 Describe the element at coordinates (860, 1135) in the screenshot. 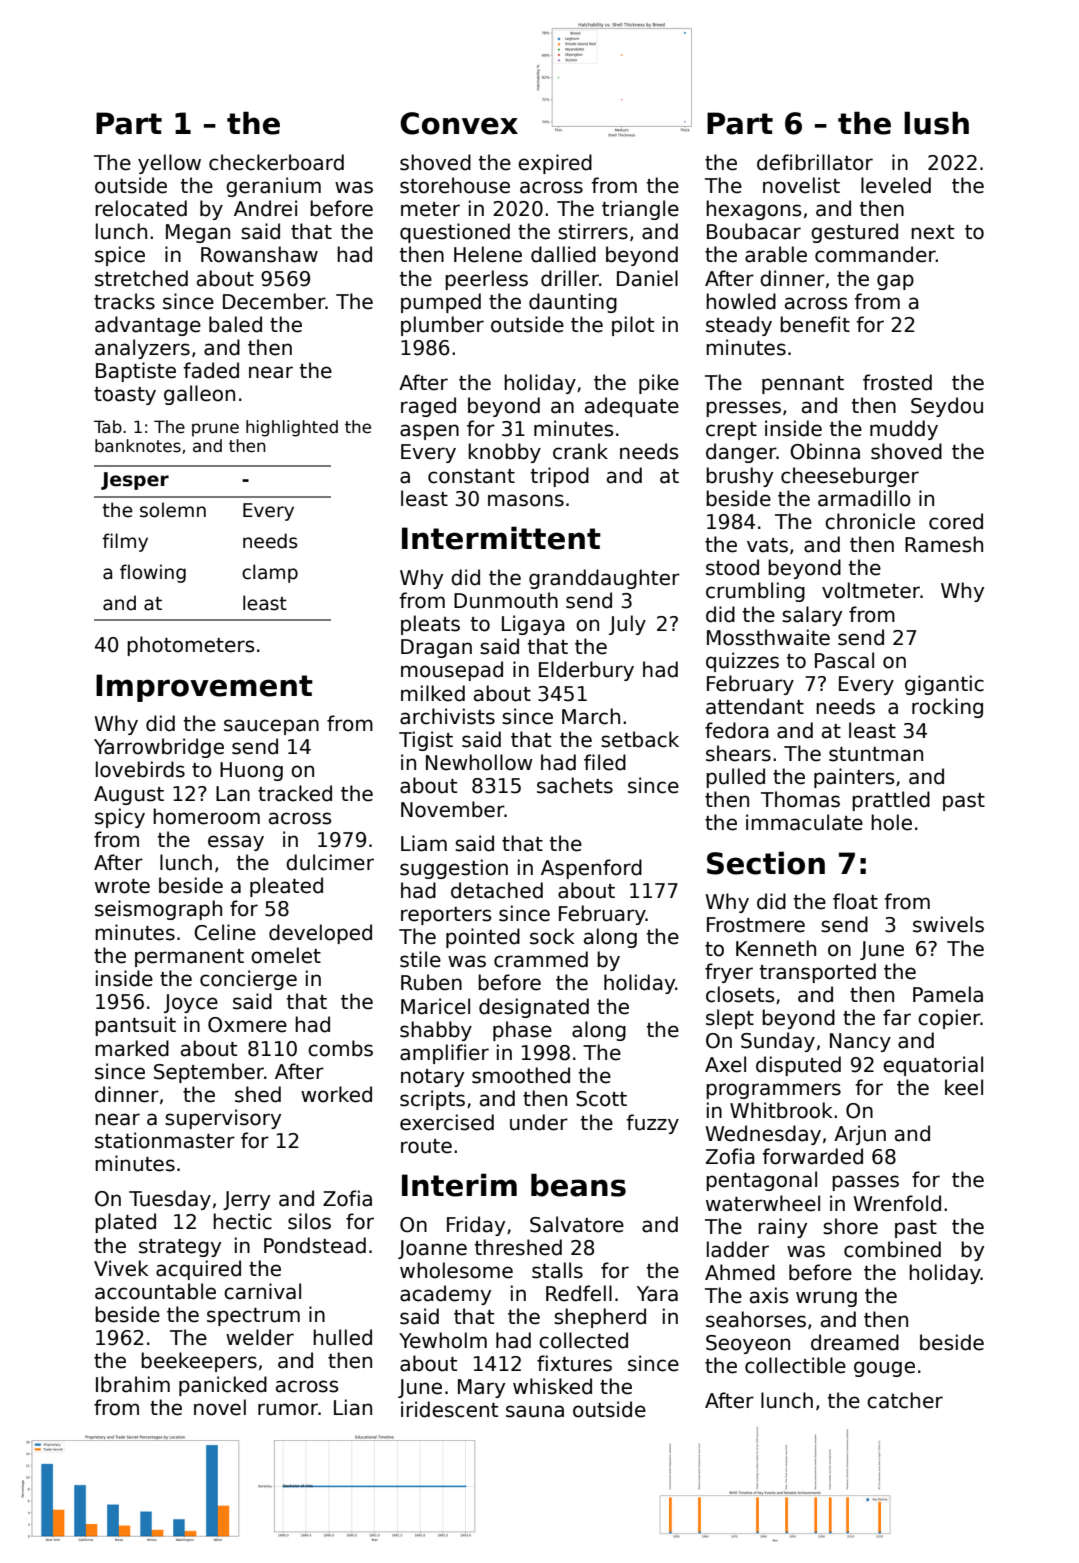

I see `Arjun` at that location.
